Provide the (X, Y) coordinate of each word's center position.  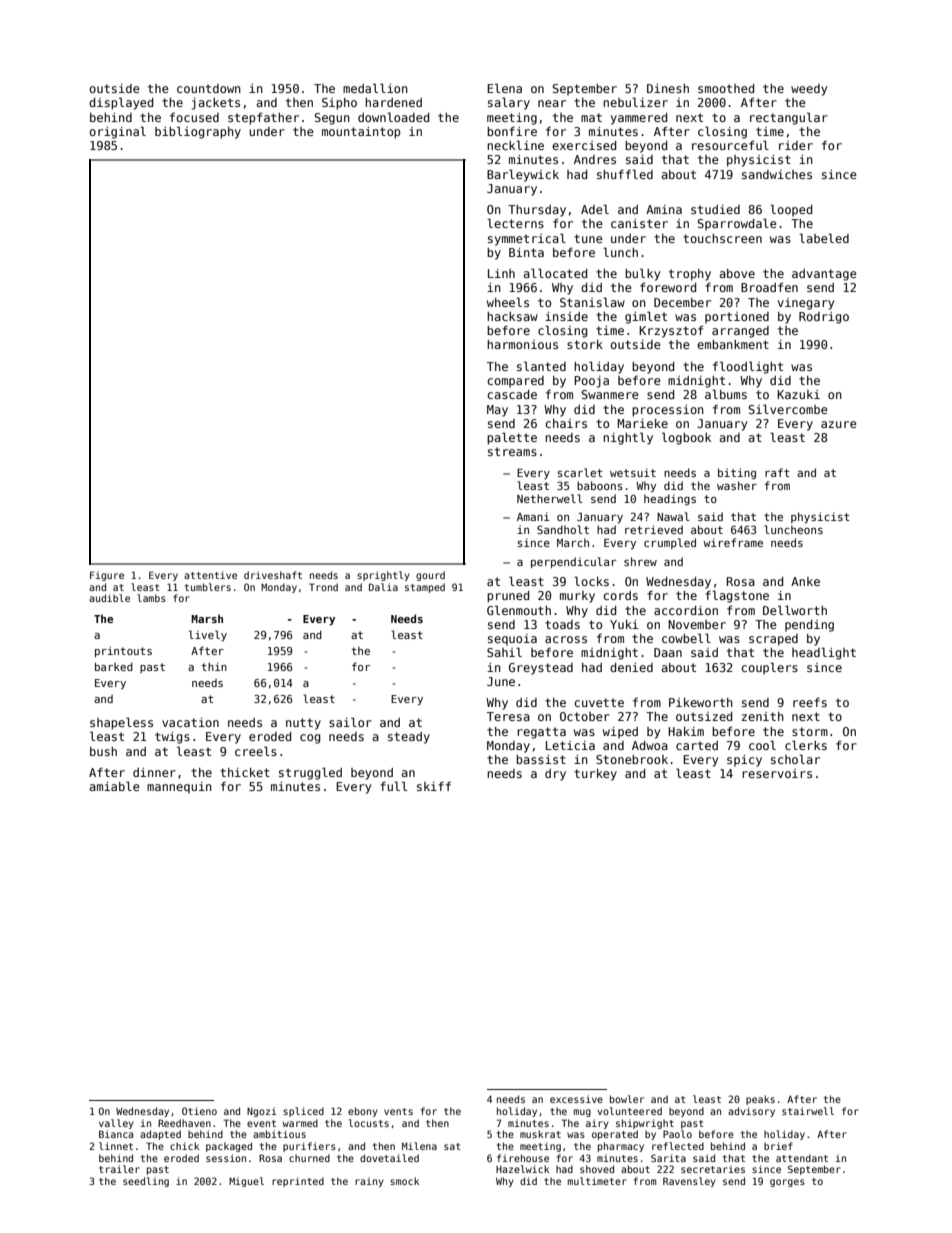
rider (796, 145)
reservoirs (777, 773)
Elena (504, 88)
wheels (508, 302)
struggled (310, 773)
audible (109, 598)
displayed (121, 103)
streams (512, 451)
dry (555, 775)
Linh (501, 273)
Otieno (199, 1111)
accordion (686, 610)
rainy (369, 1182)
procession (668, 411)
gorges (787, 1183)
